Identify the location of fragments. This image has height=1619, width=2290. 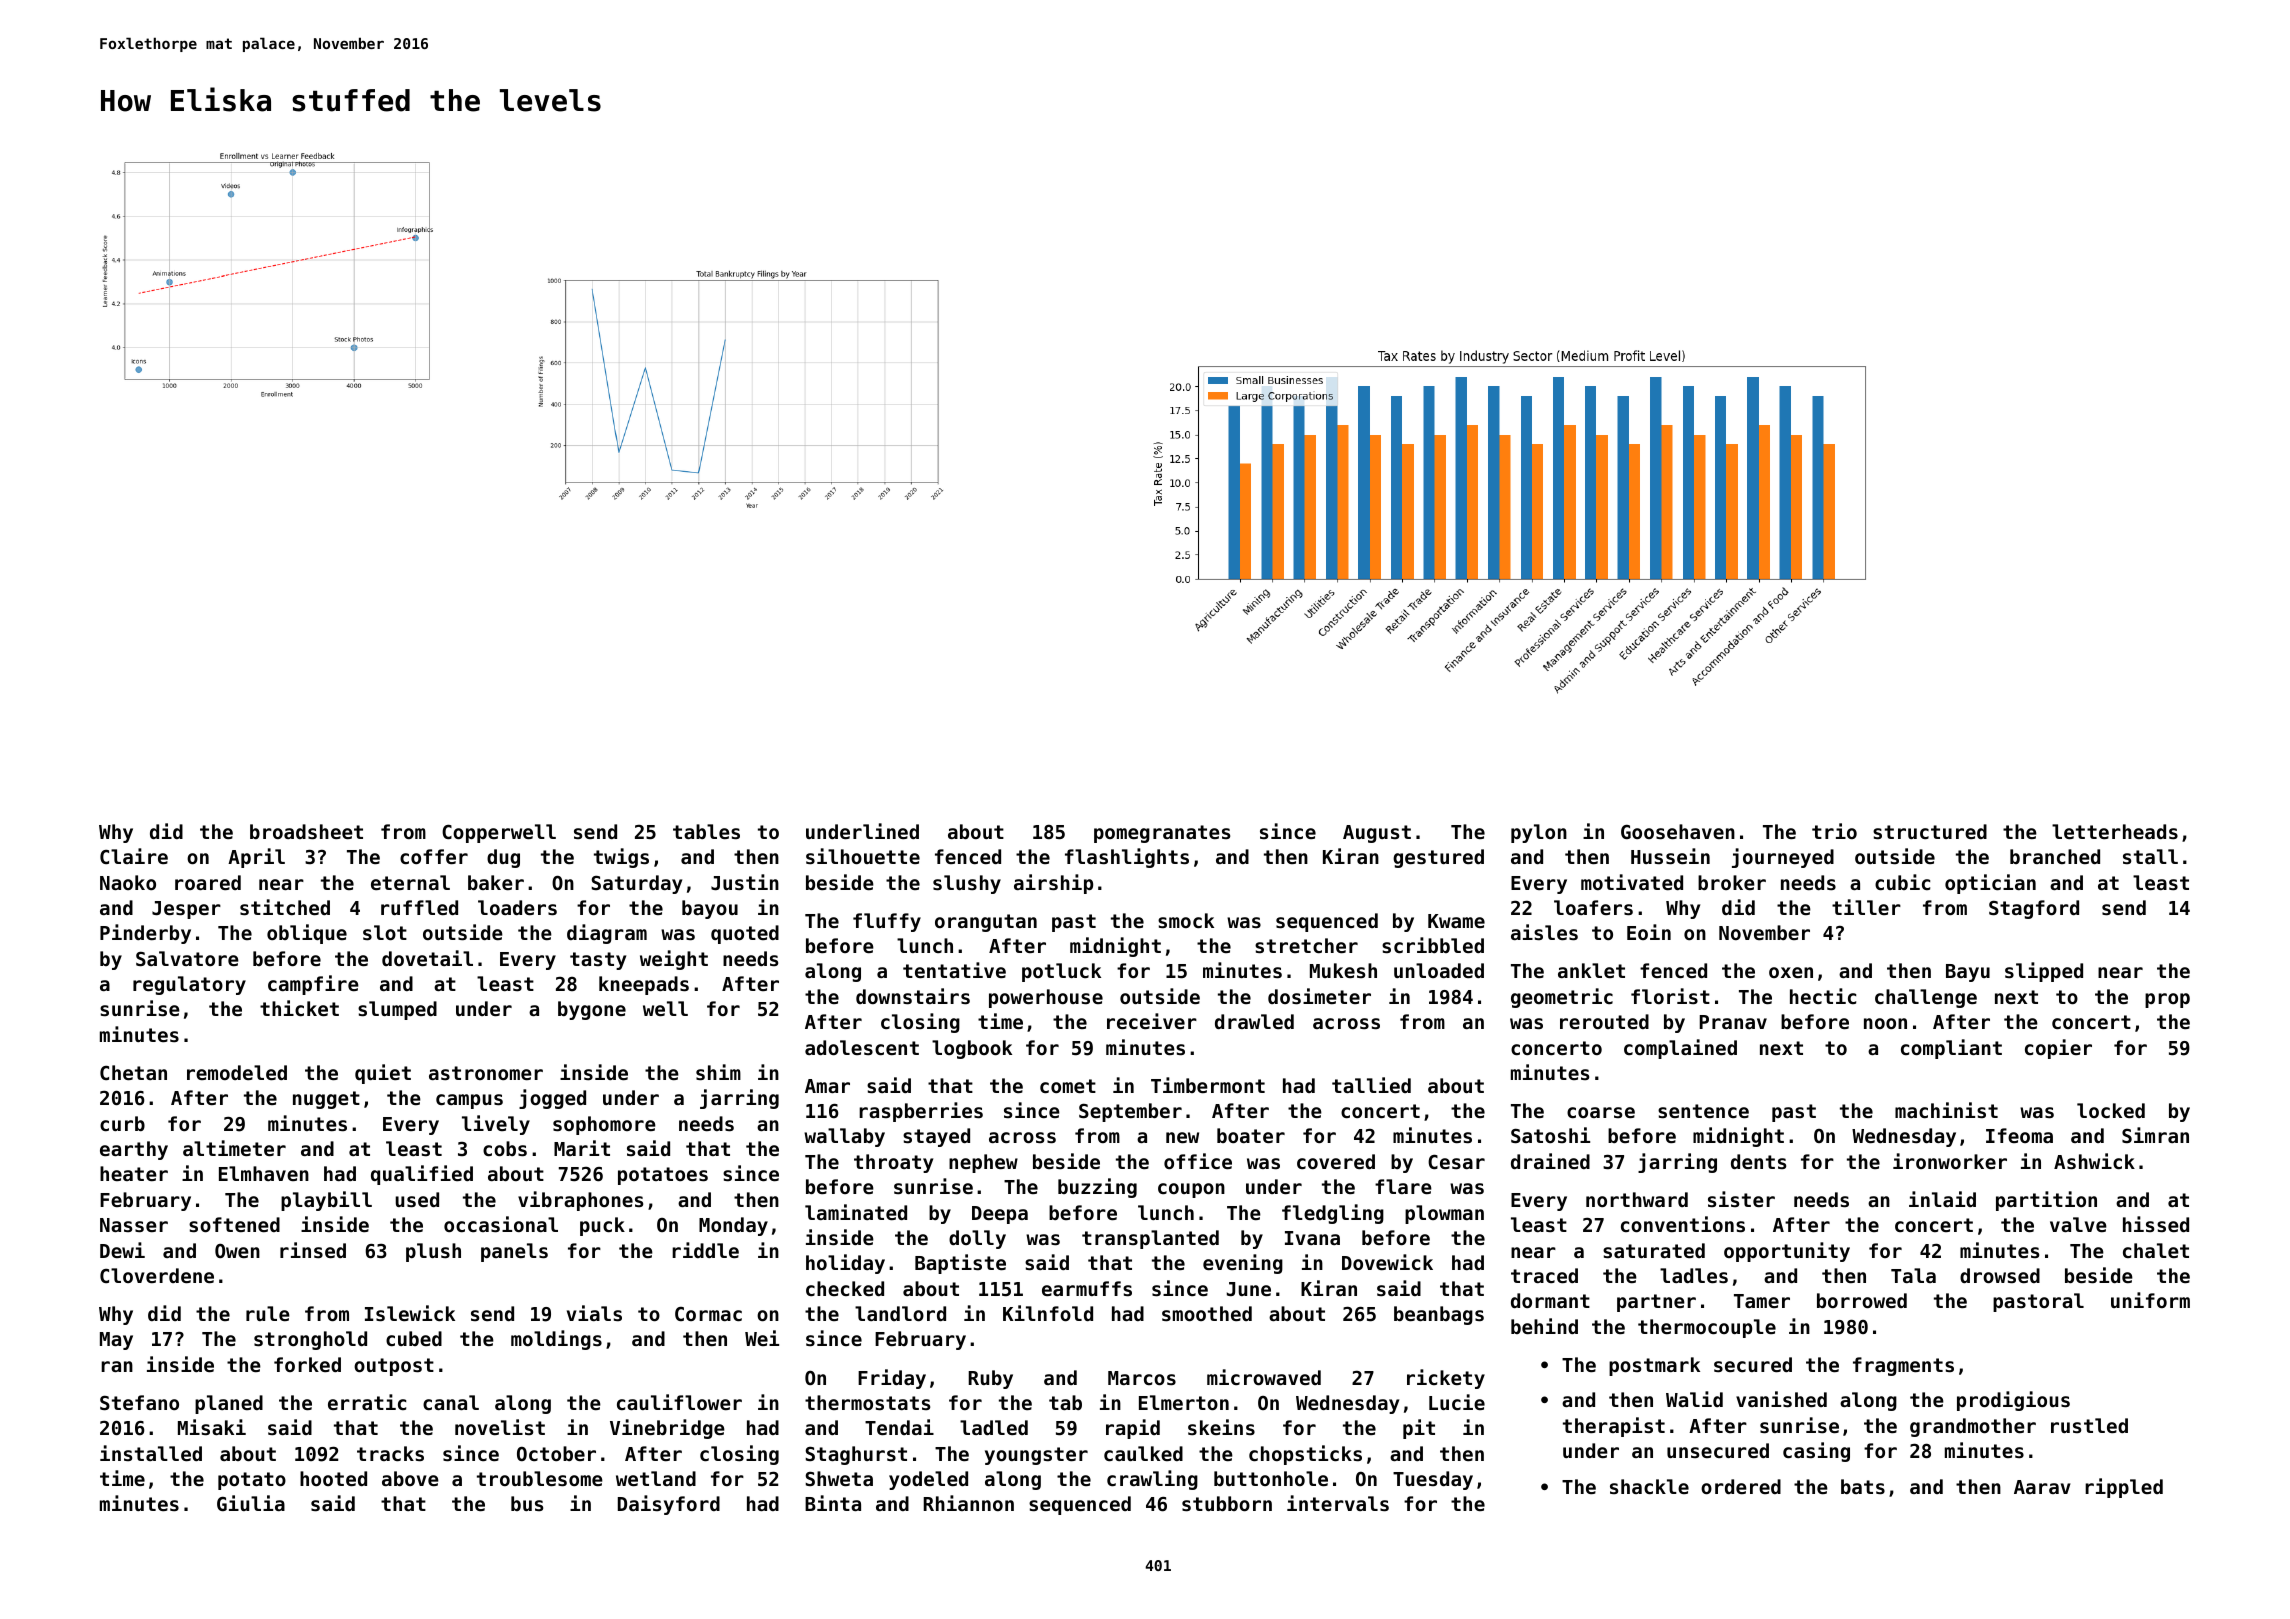
(1903, 1366).
